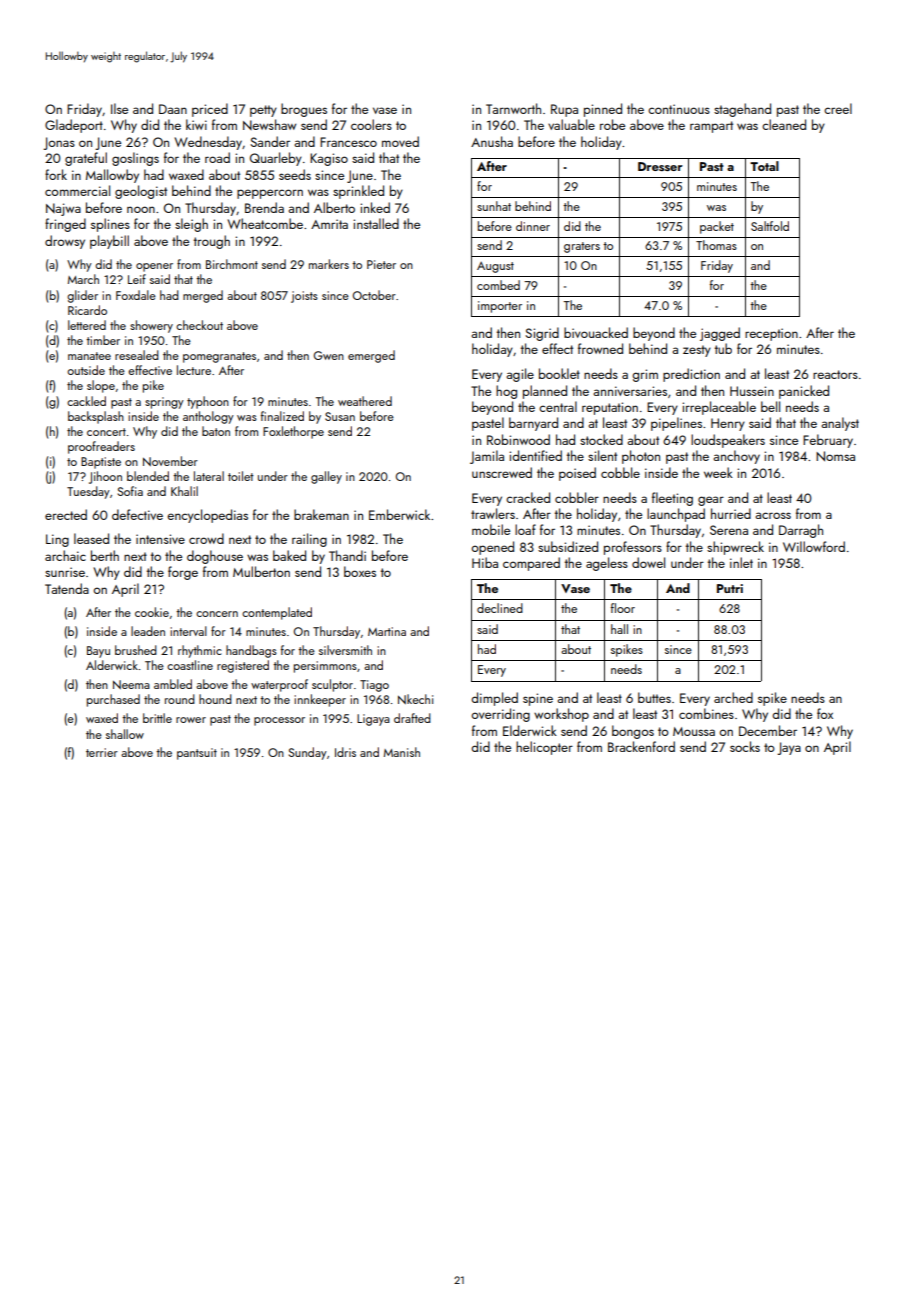 The height and width of the screenshot is (1316, 908). I want to click on concert, so click(106, 432).
